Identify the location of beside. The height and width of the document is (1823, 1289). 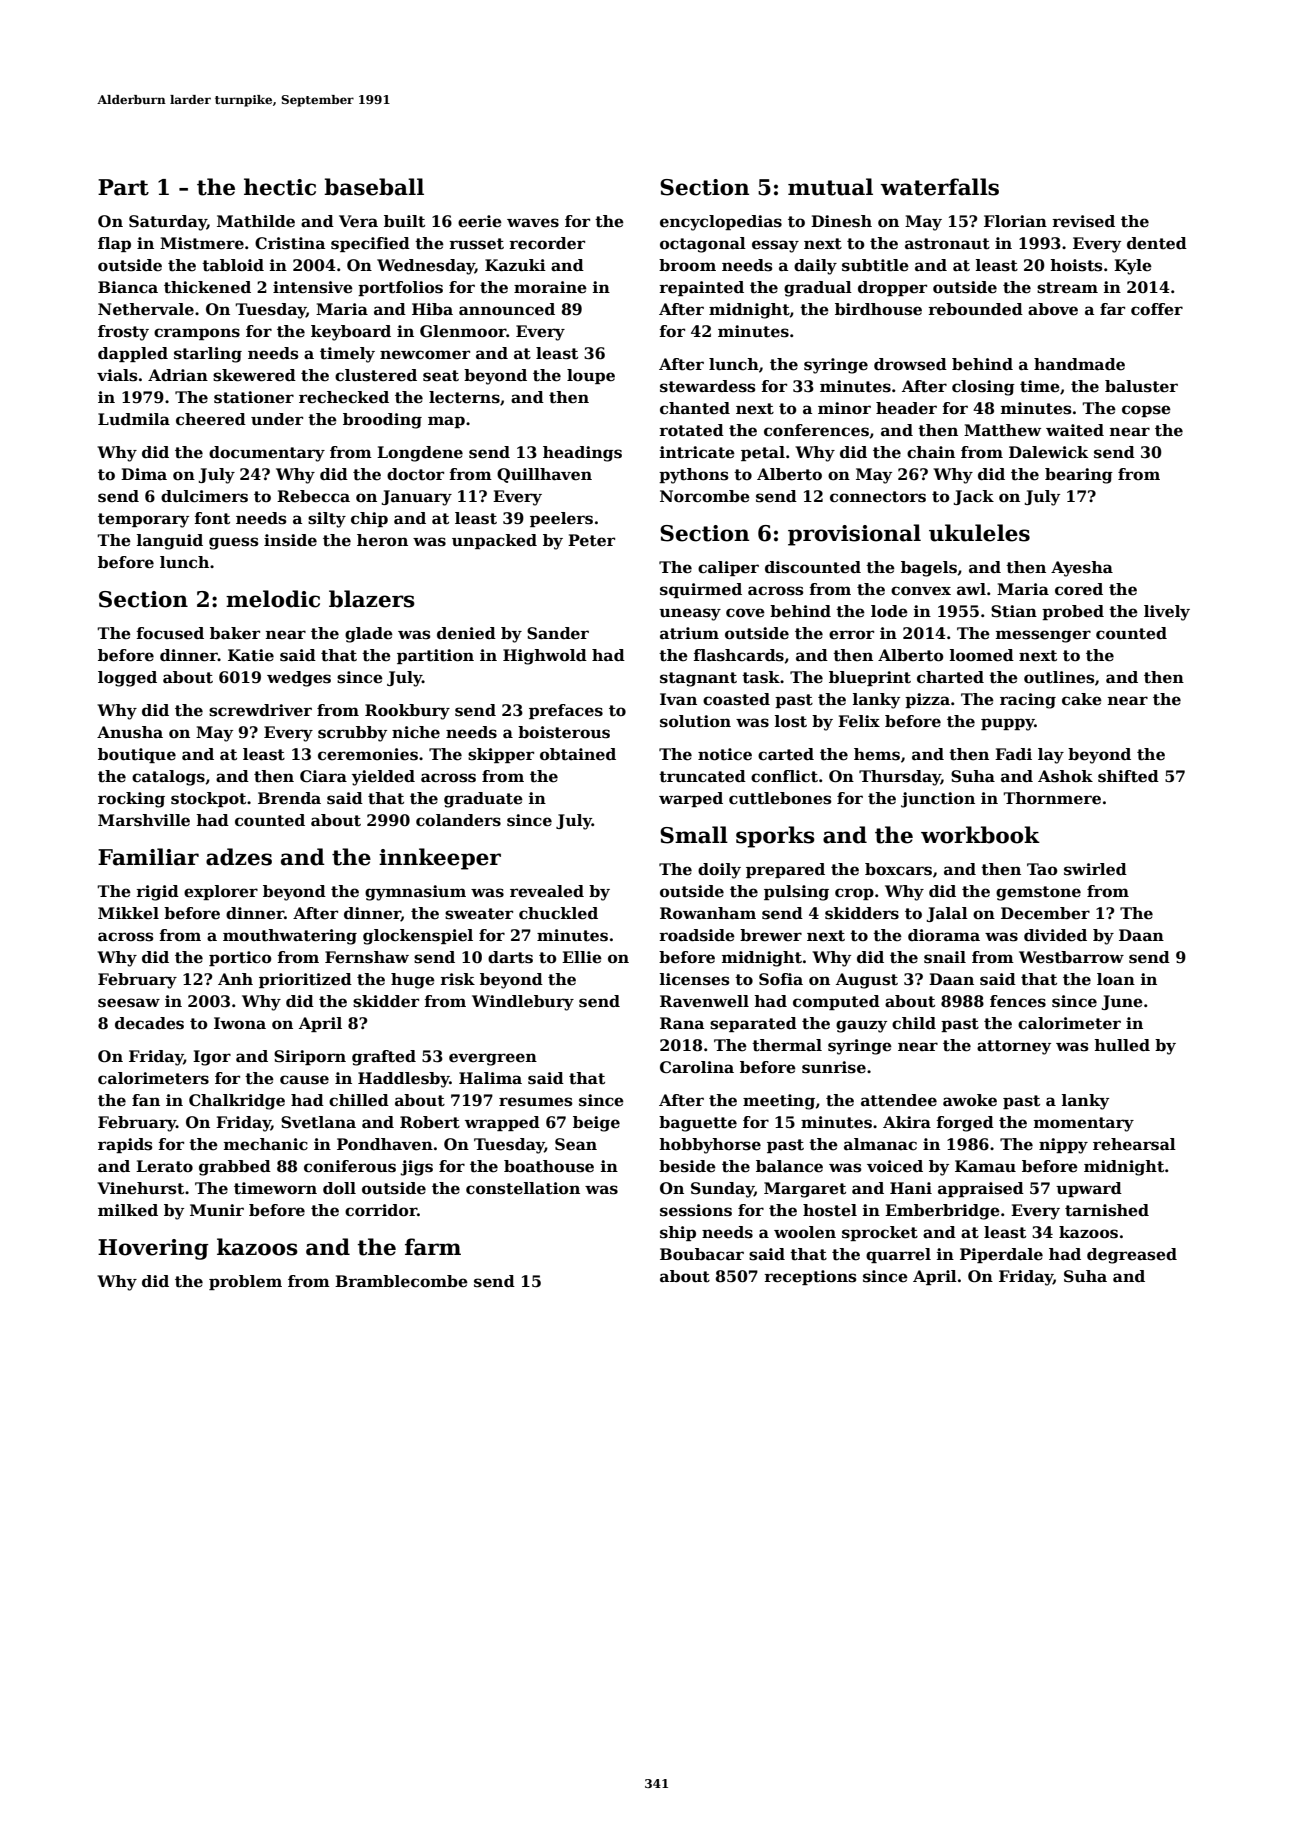
(687, 1166).
